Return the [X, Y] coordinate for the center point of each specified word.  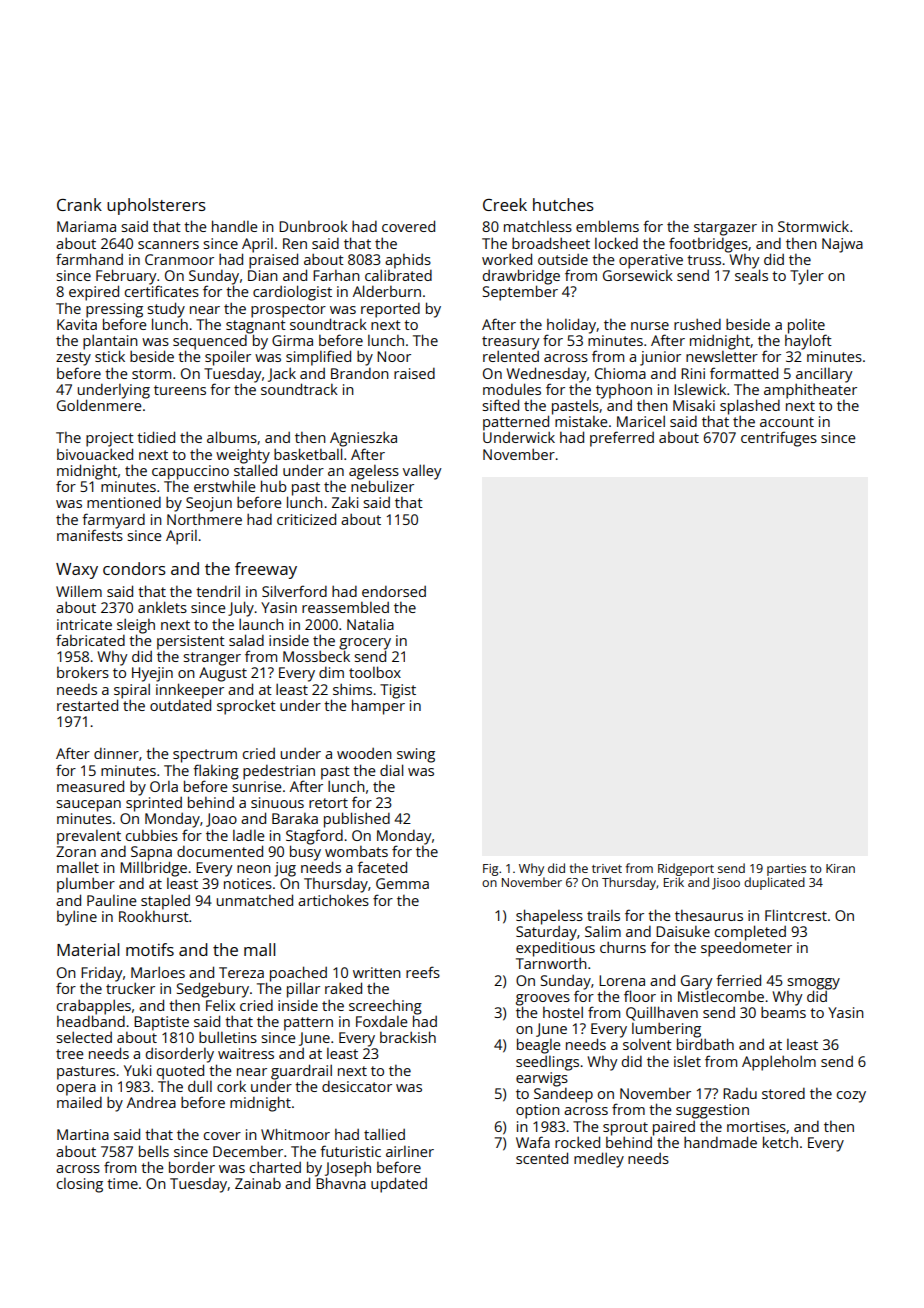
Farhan [336, 275]
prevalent [89, 837]
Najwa [842, 245]
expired [94, 293]
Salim [603, 931]
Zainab [258, 1183]
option [538, 1111]
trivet [607, 868]
